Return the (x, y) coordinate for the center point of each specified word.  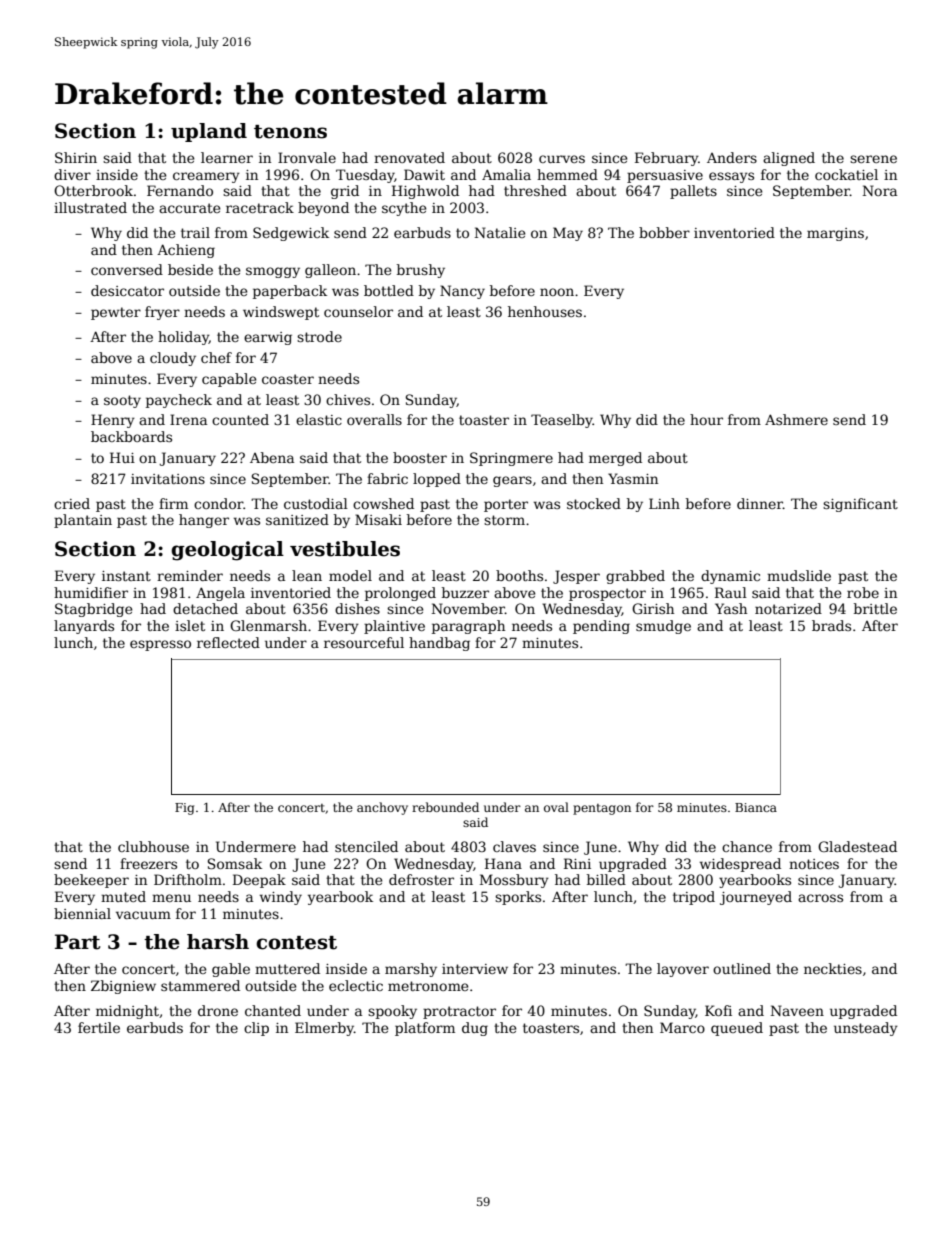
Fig (184, 809)
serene (873, 159)
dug (475, 1029)
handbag (439, 644)
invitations (168, 479)
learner (227, 157)
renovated (409, 157)
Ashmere (796, 419)
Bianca (756, 807)
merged (615, 459)
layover (683, 970)
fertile (99, 1027)
